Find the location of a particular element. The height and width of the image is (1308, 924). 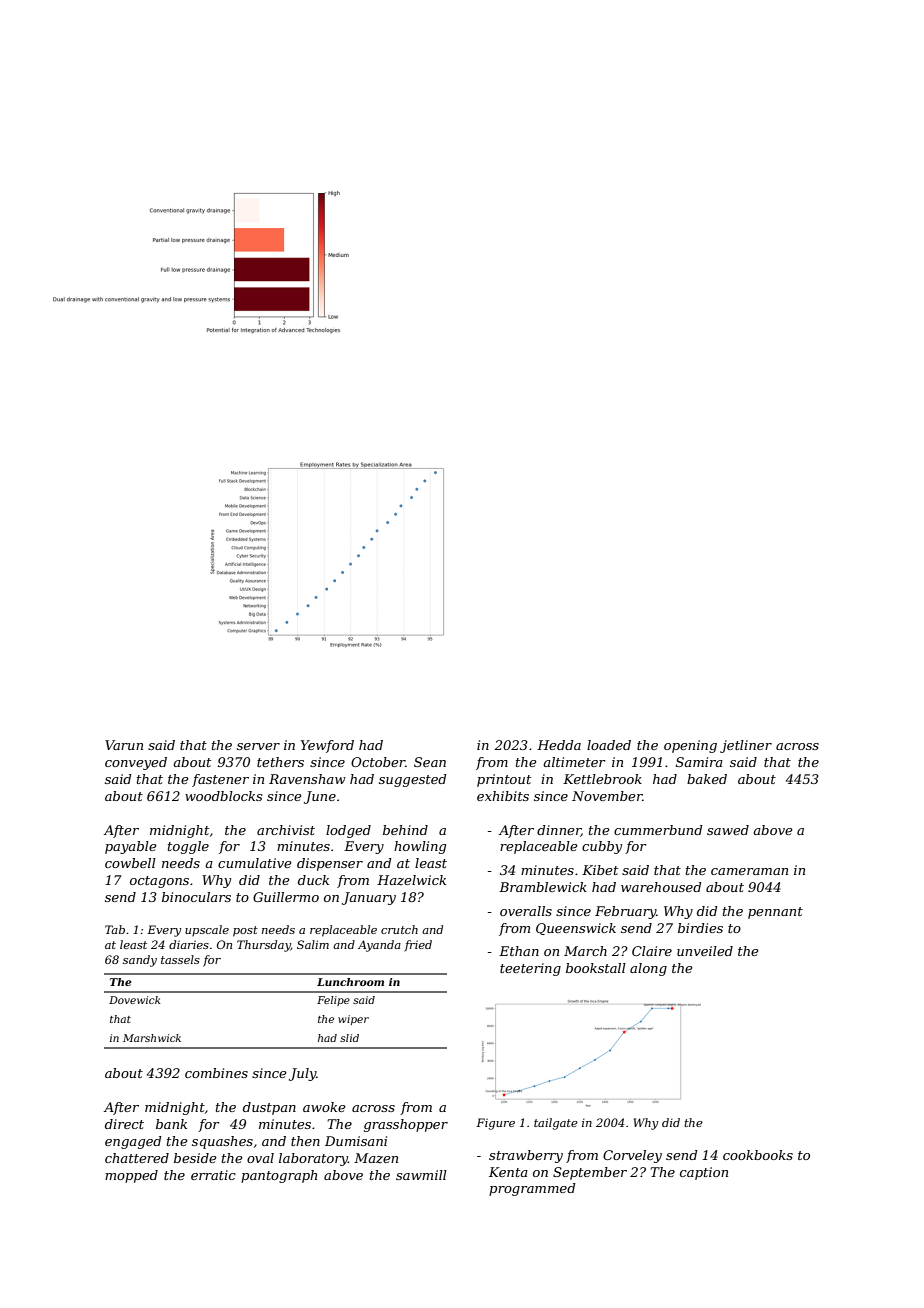

Marshwick is located at coordinates (152, 1038).
